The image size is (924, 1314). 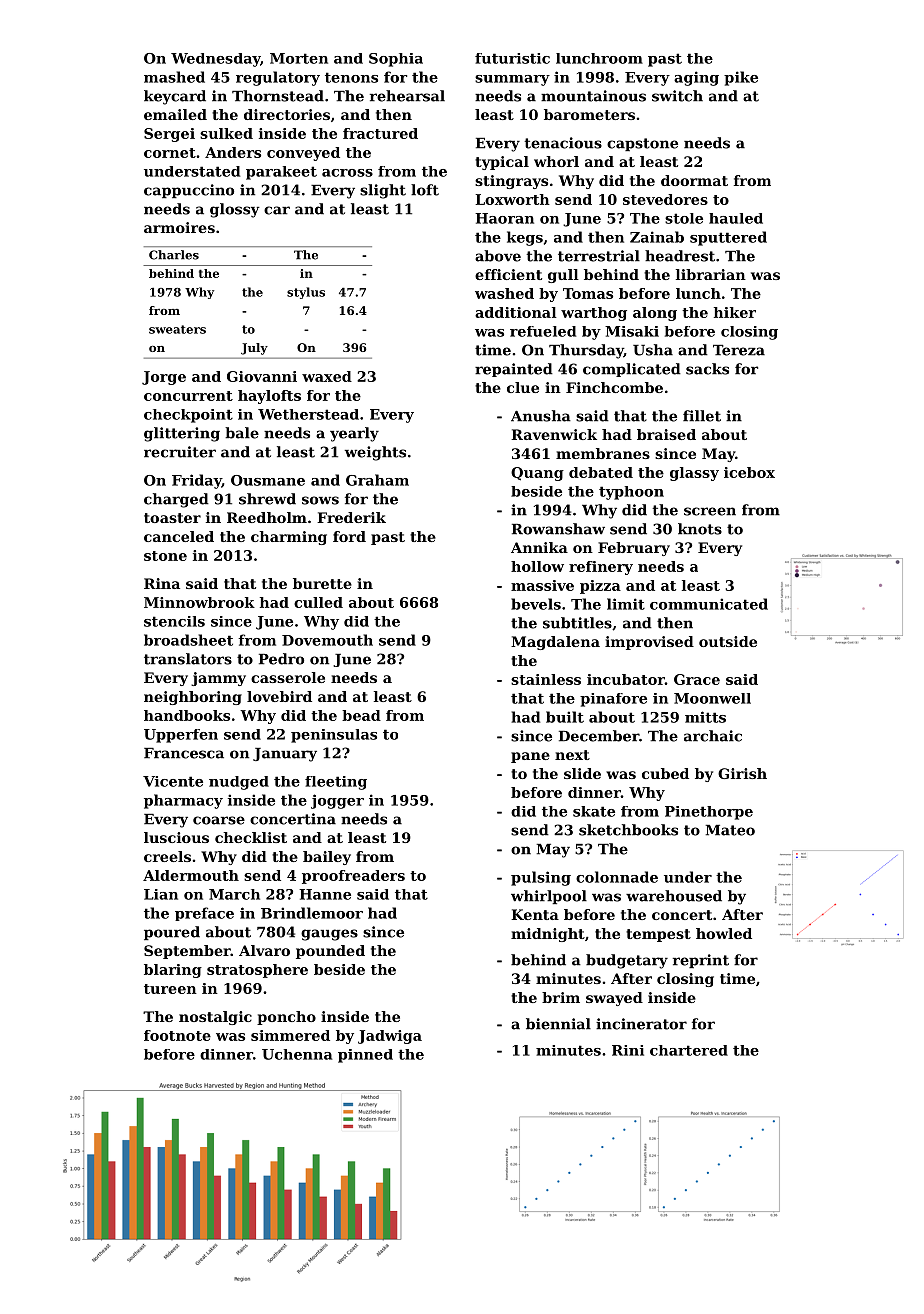 What do you see at coordinates (749, 472) in the screenshot?
I see `icebox` at bounding box center [749, 472].
